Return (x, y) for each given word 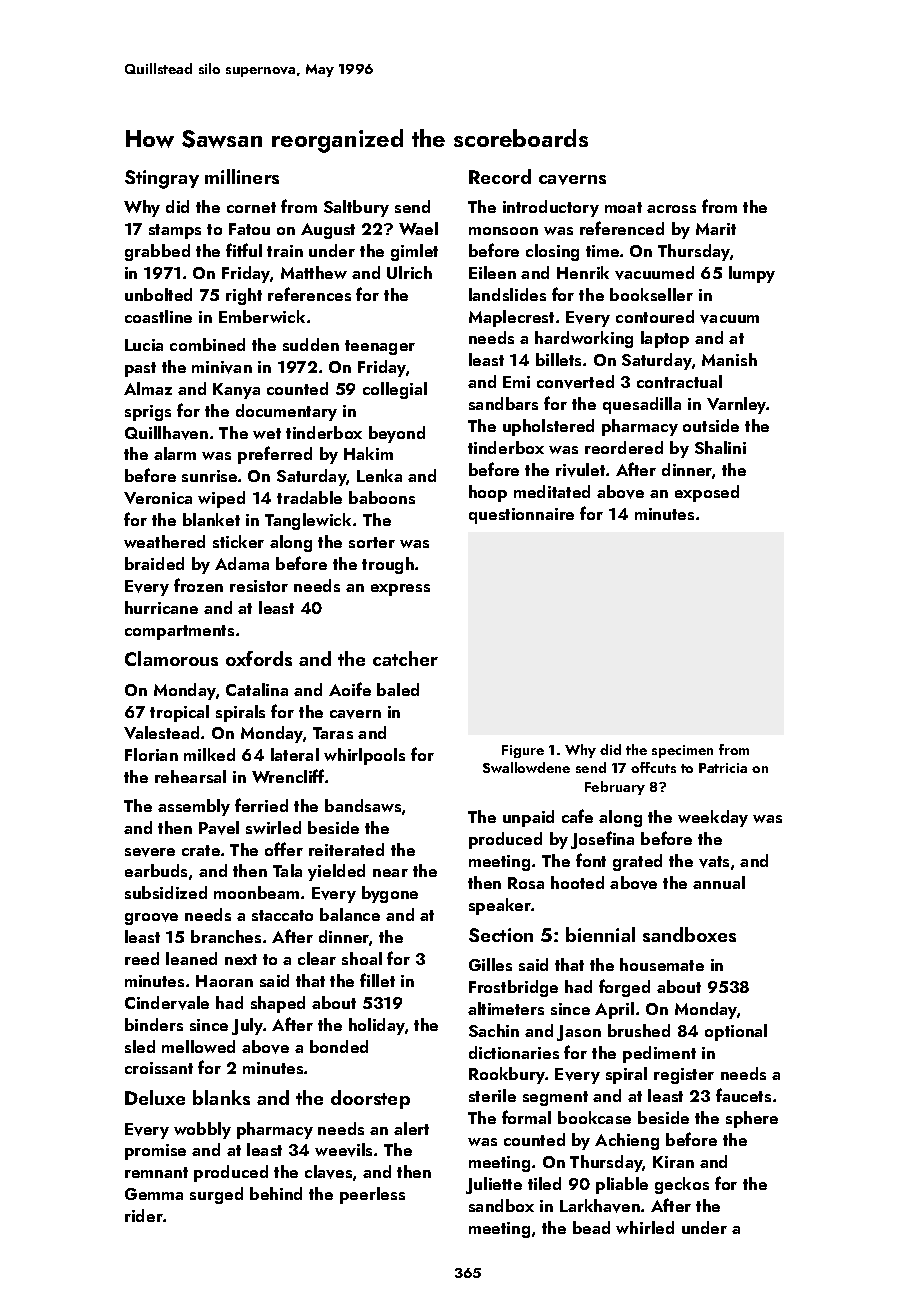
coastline (158, 316)
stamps (175, 231)
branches (226, 936)
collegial (395, 390)
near (390, 873)
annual (719, 882)
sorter (372, 542)
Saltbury (356, 208)
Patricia (723, 768)
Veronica (158, 498)
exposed (707, 493)
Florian (151, 754)
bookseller (651, 294)
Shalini (720, 447)
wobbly (202, 1130)
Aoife (350, 689)
